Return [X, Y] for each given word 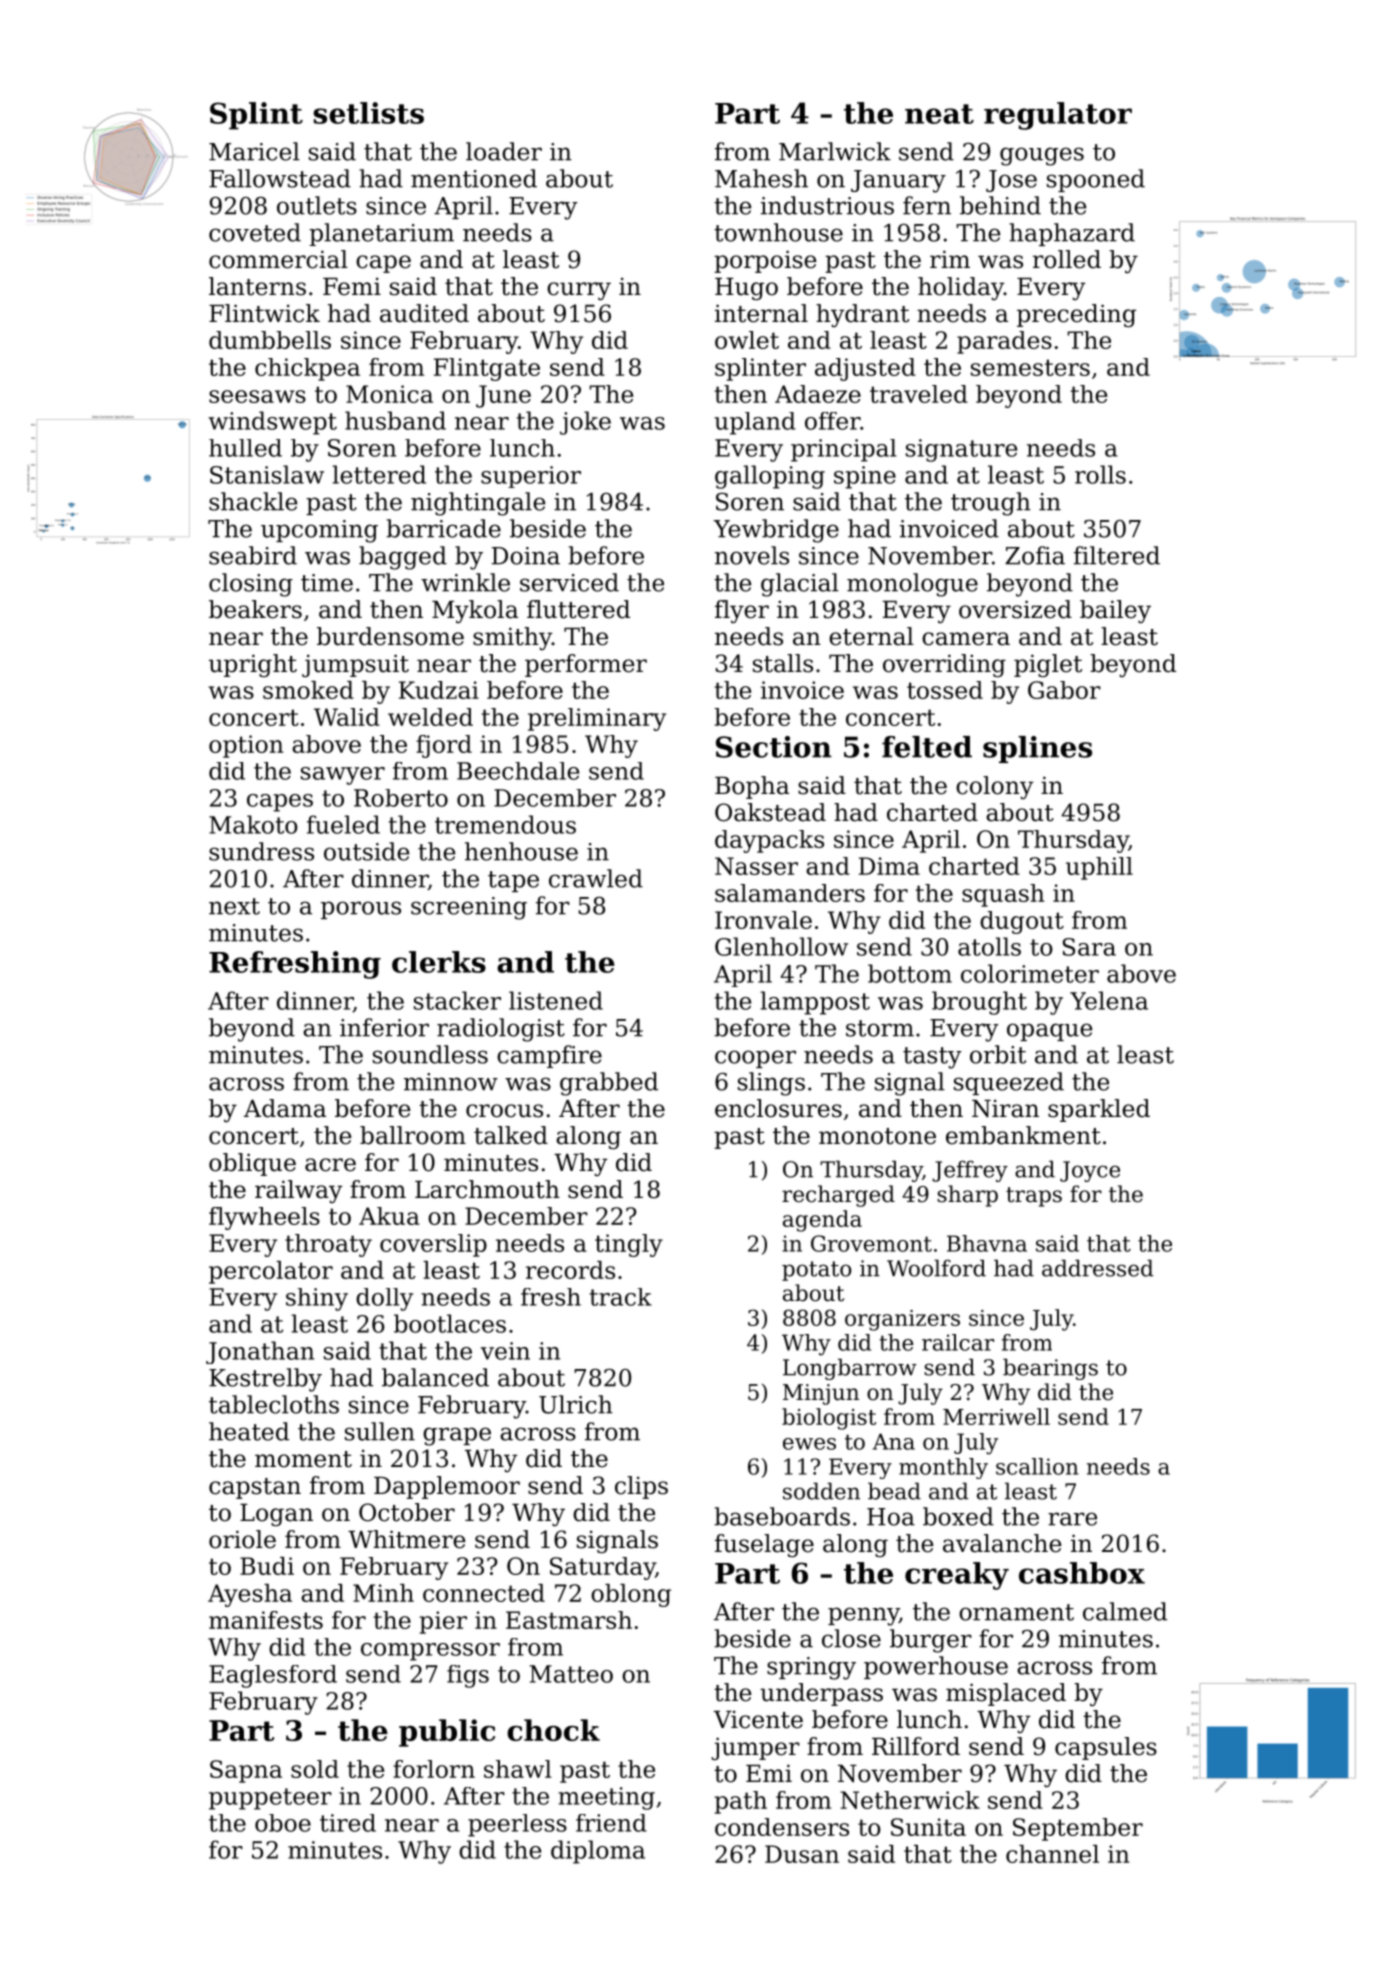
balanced [435, 1377]
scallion [1037, 1466]
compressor [430, 1652]
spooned [1096, 180]
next [234, 906]
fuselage [764, 1545]
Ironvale [763, 920]
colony [995, 787]
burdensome [390, 636]
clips [641, 1487]
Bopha [752, 787]
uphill [1099, 868]
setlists [368, 113]
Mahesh [761, 178]
